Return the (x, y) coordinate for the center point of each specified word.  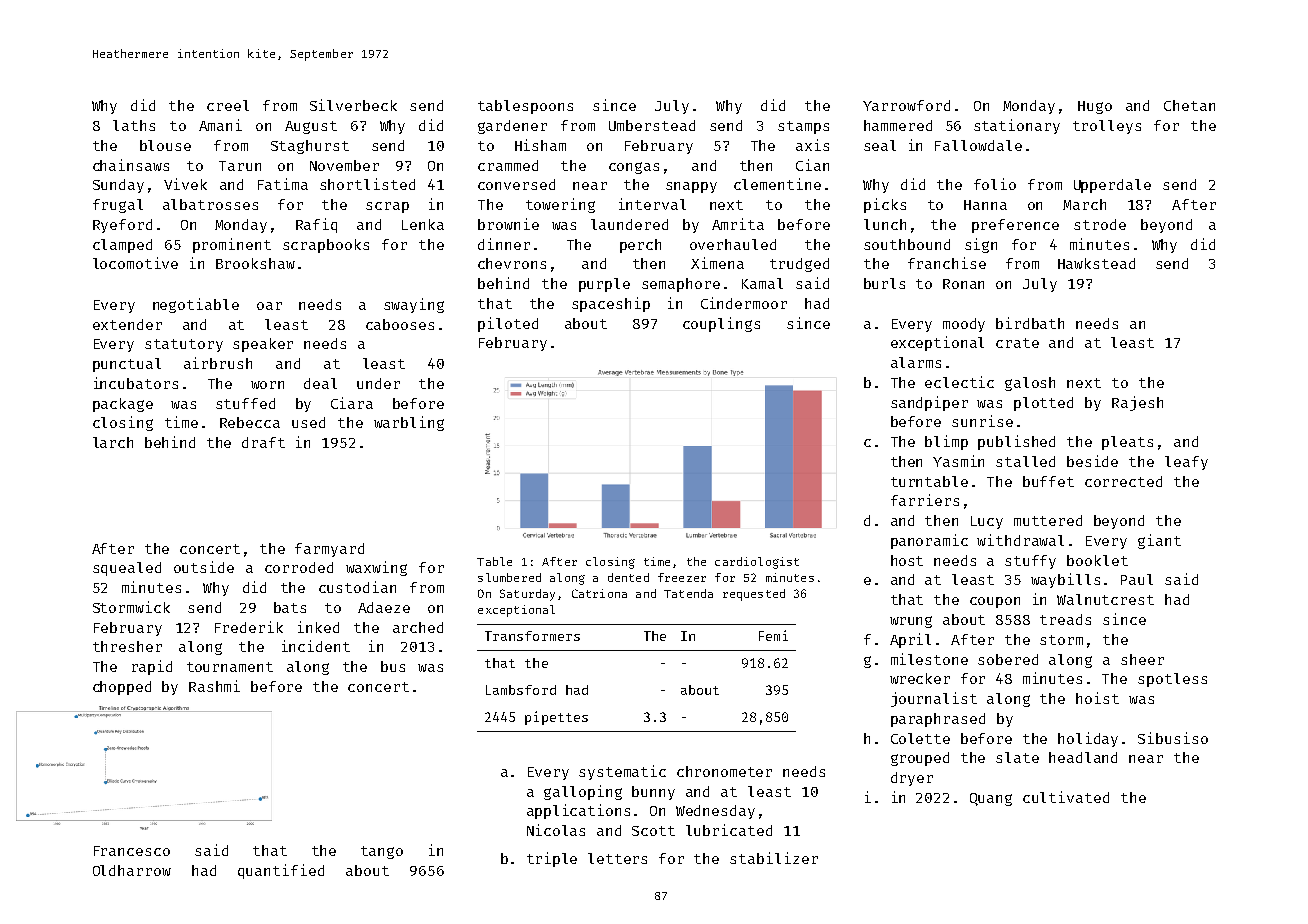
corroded (299, 567)
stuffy (1030, 562)
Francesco (132, 851)
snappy (691, 187)
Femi (773, 635)
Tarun (240, 166)
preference (1015, 226)
